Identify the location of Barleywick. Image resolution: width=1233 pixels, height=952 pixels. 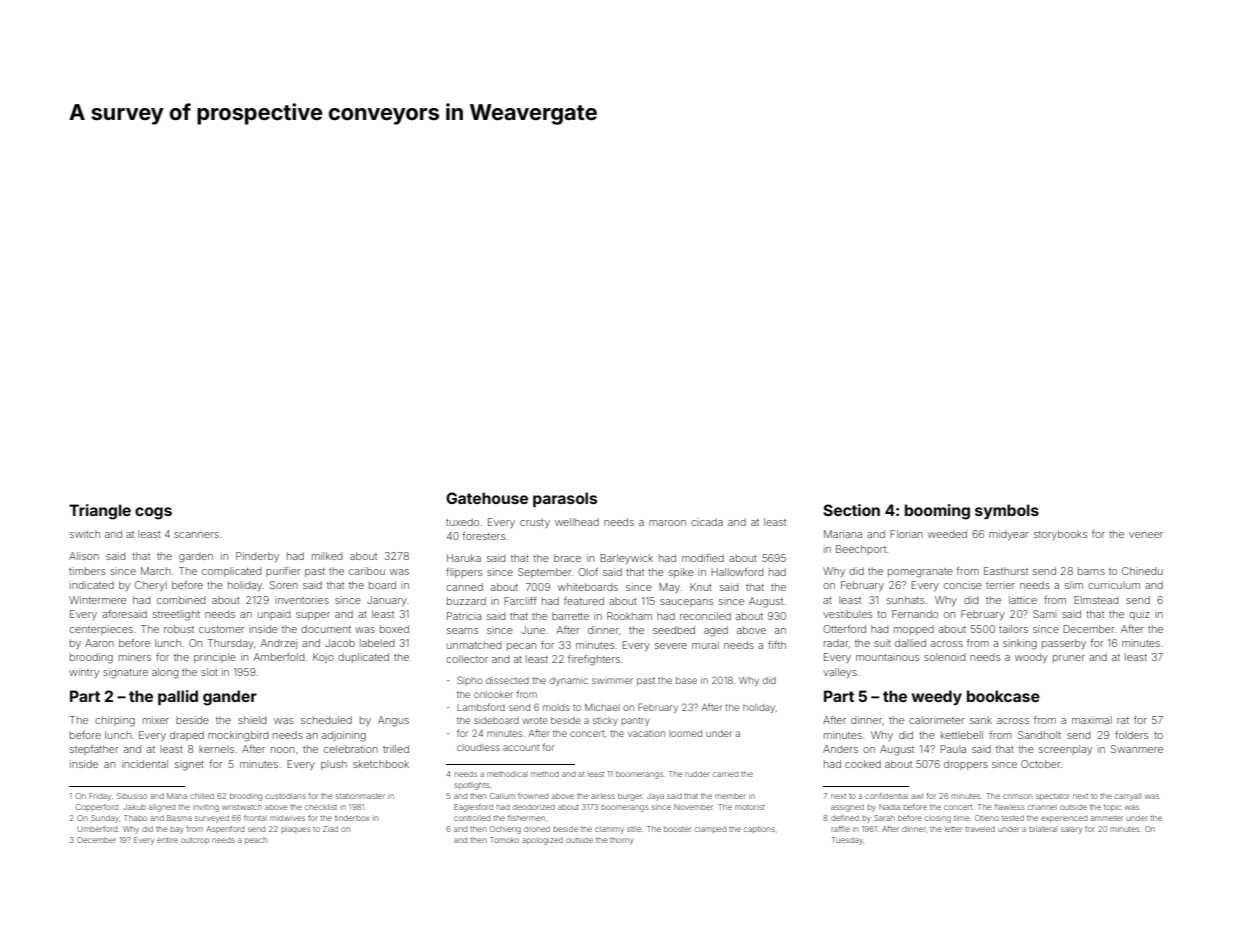
(626, 559).
